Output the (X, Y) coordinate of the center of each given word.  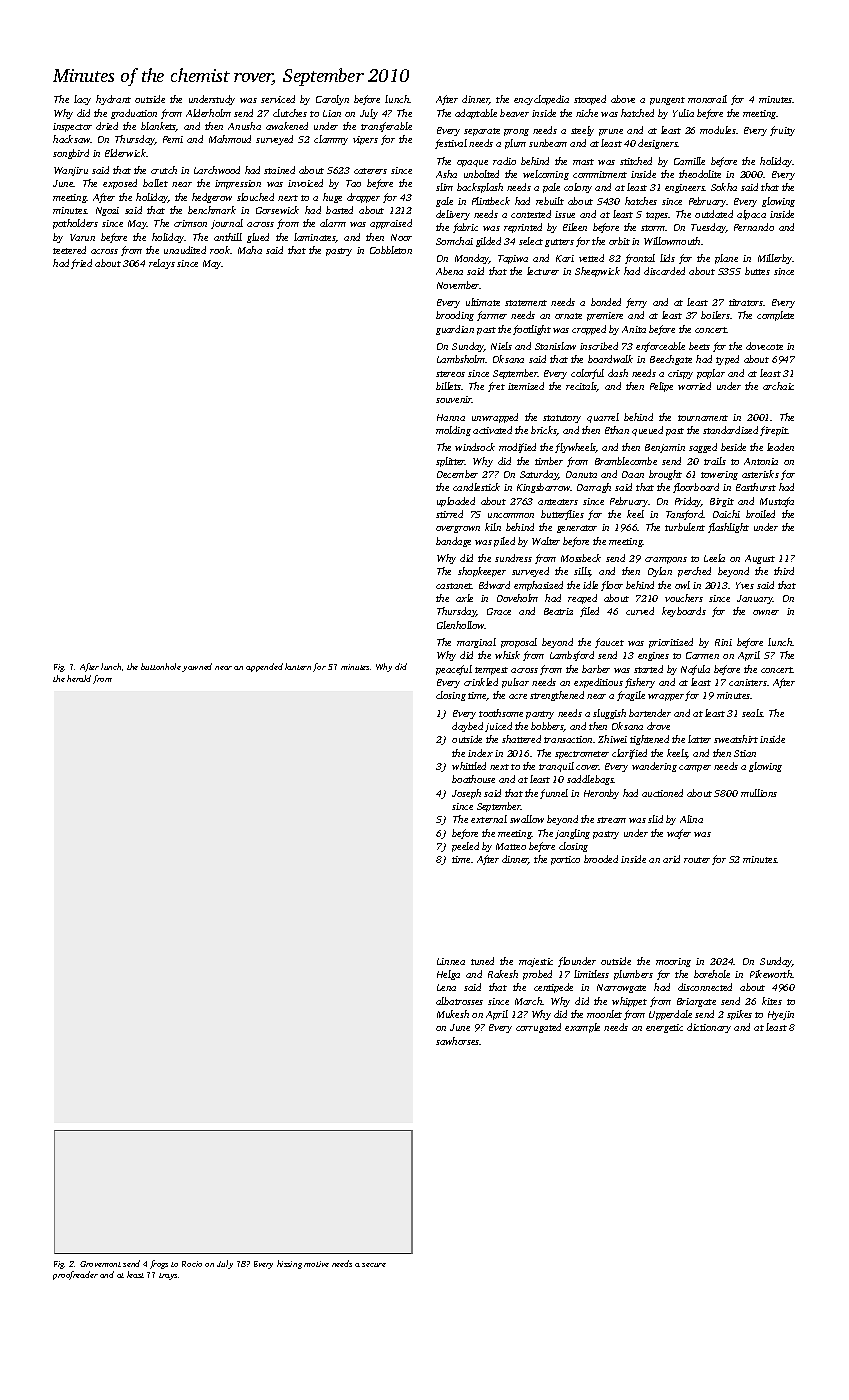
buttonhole (161, 666)
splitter (450, 462)
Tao (353, 183)
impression (238, 184)
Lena (446, 987)
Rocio (192, 1264)
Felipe (661, 387)
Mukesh (453, 1014)
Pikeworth (771, 974)
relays (162, 264)
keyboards (684, 612)
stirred (449, 514)
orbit (619, 241)
